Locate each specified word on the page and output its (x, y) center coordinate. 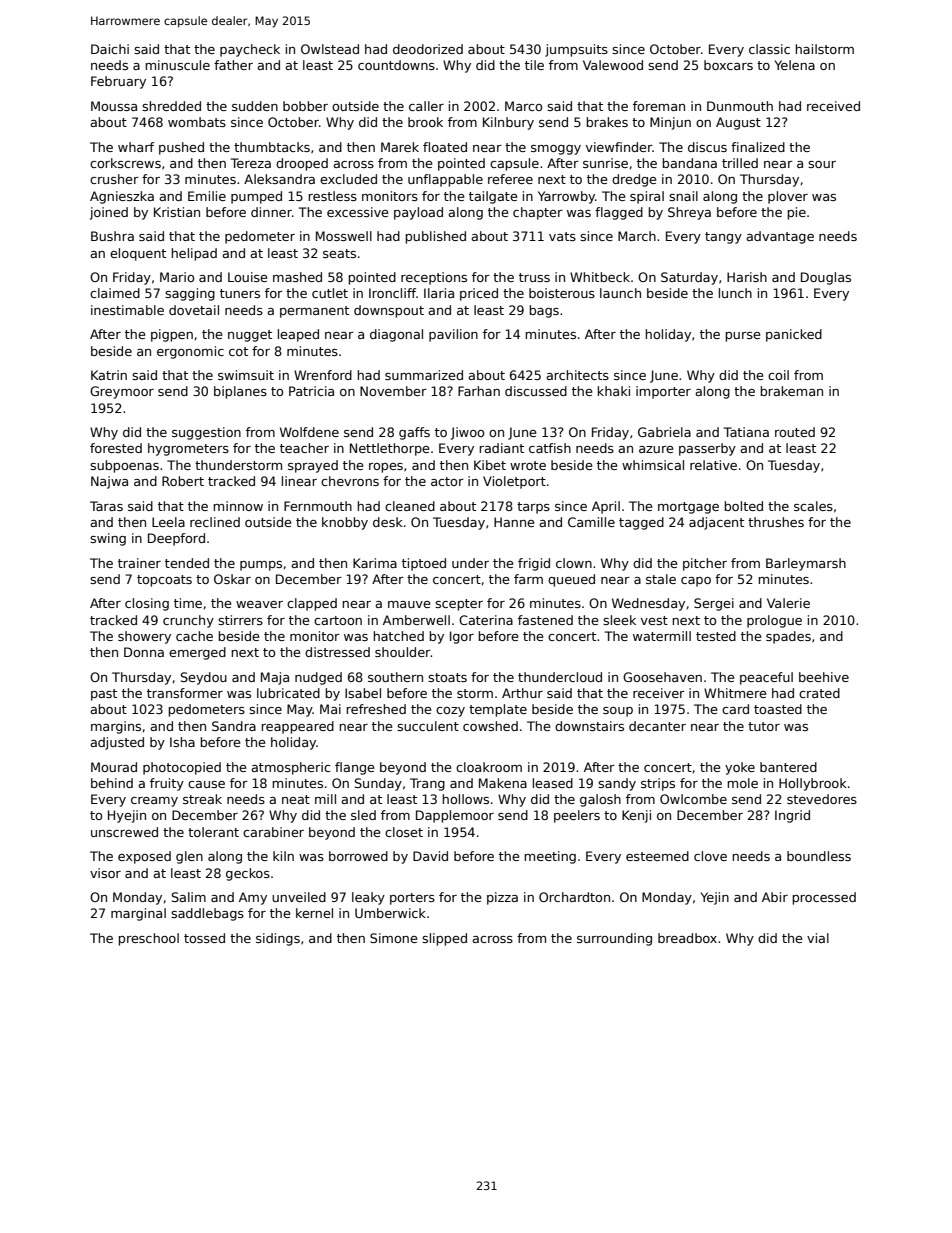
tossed (204, 938)
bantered (788, 767)
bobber (305, 106)
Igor (462, 637)
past (104, 695)
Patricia (311, 391)
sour (822, 164)
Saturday (689, 278)
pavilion (453, 335)
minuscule (177, 65)
